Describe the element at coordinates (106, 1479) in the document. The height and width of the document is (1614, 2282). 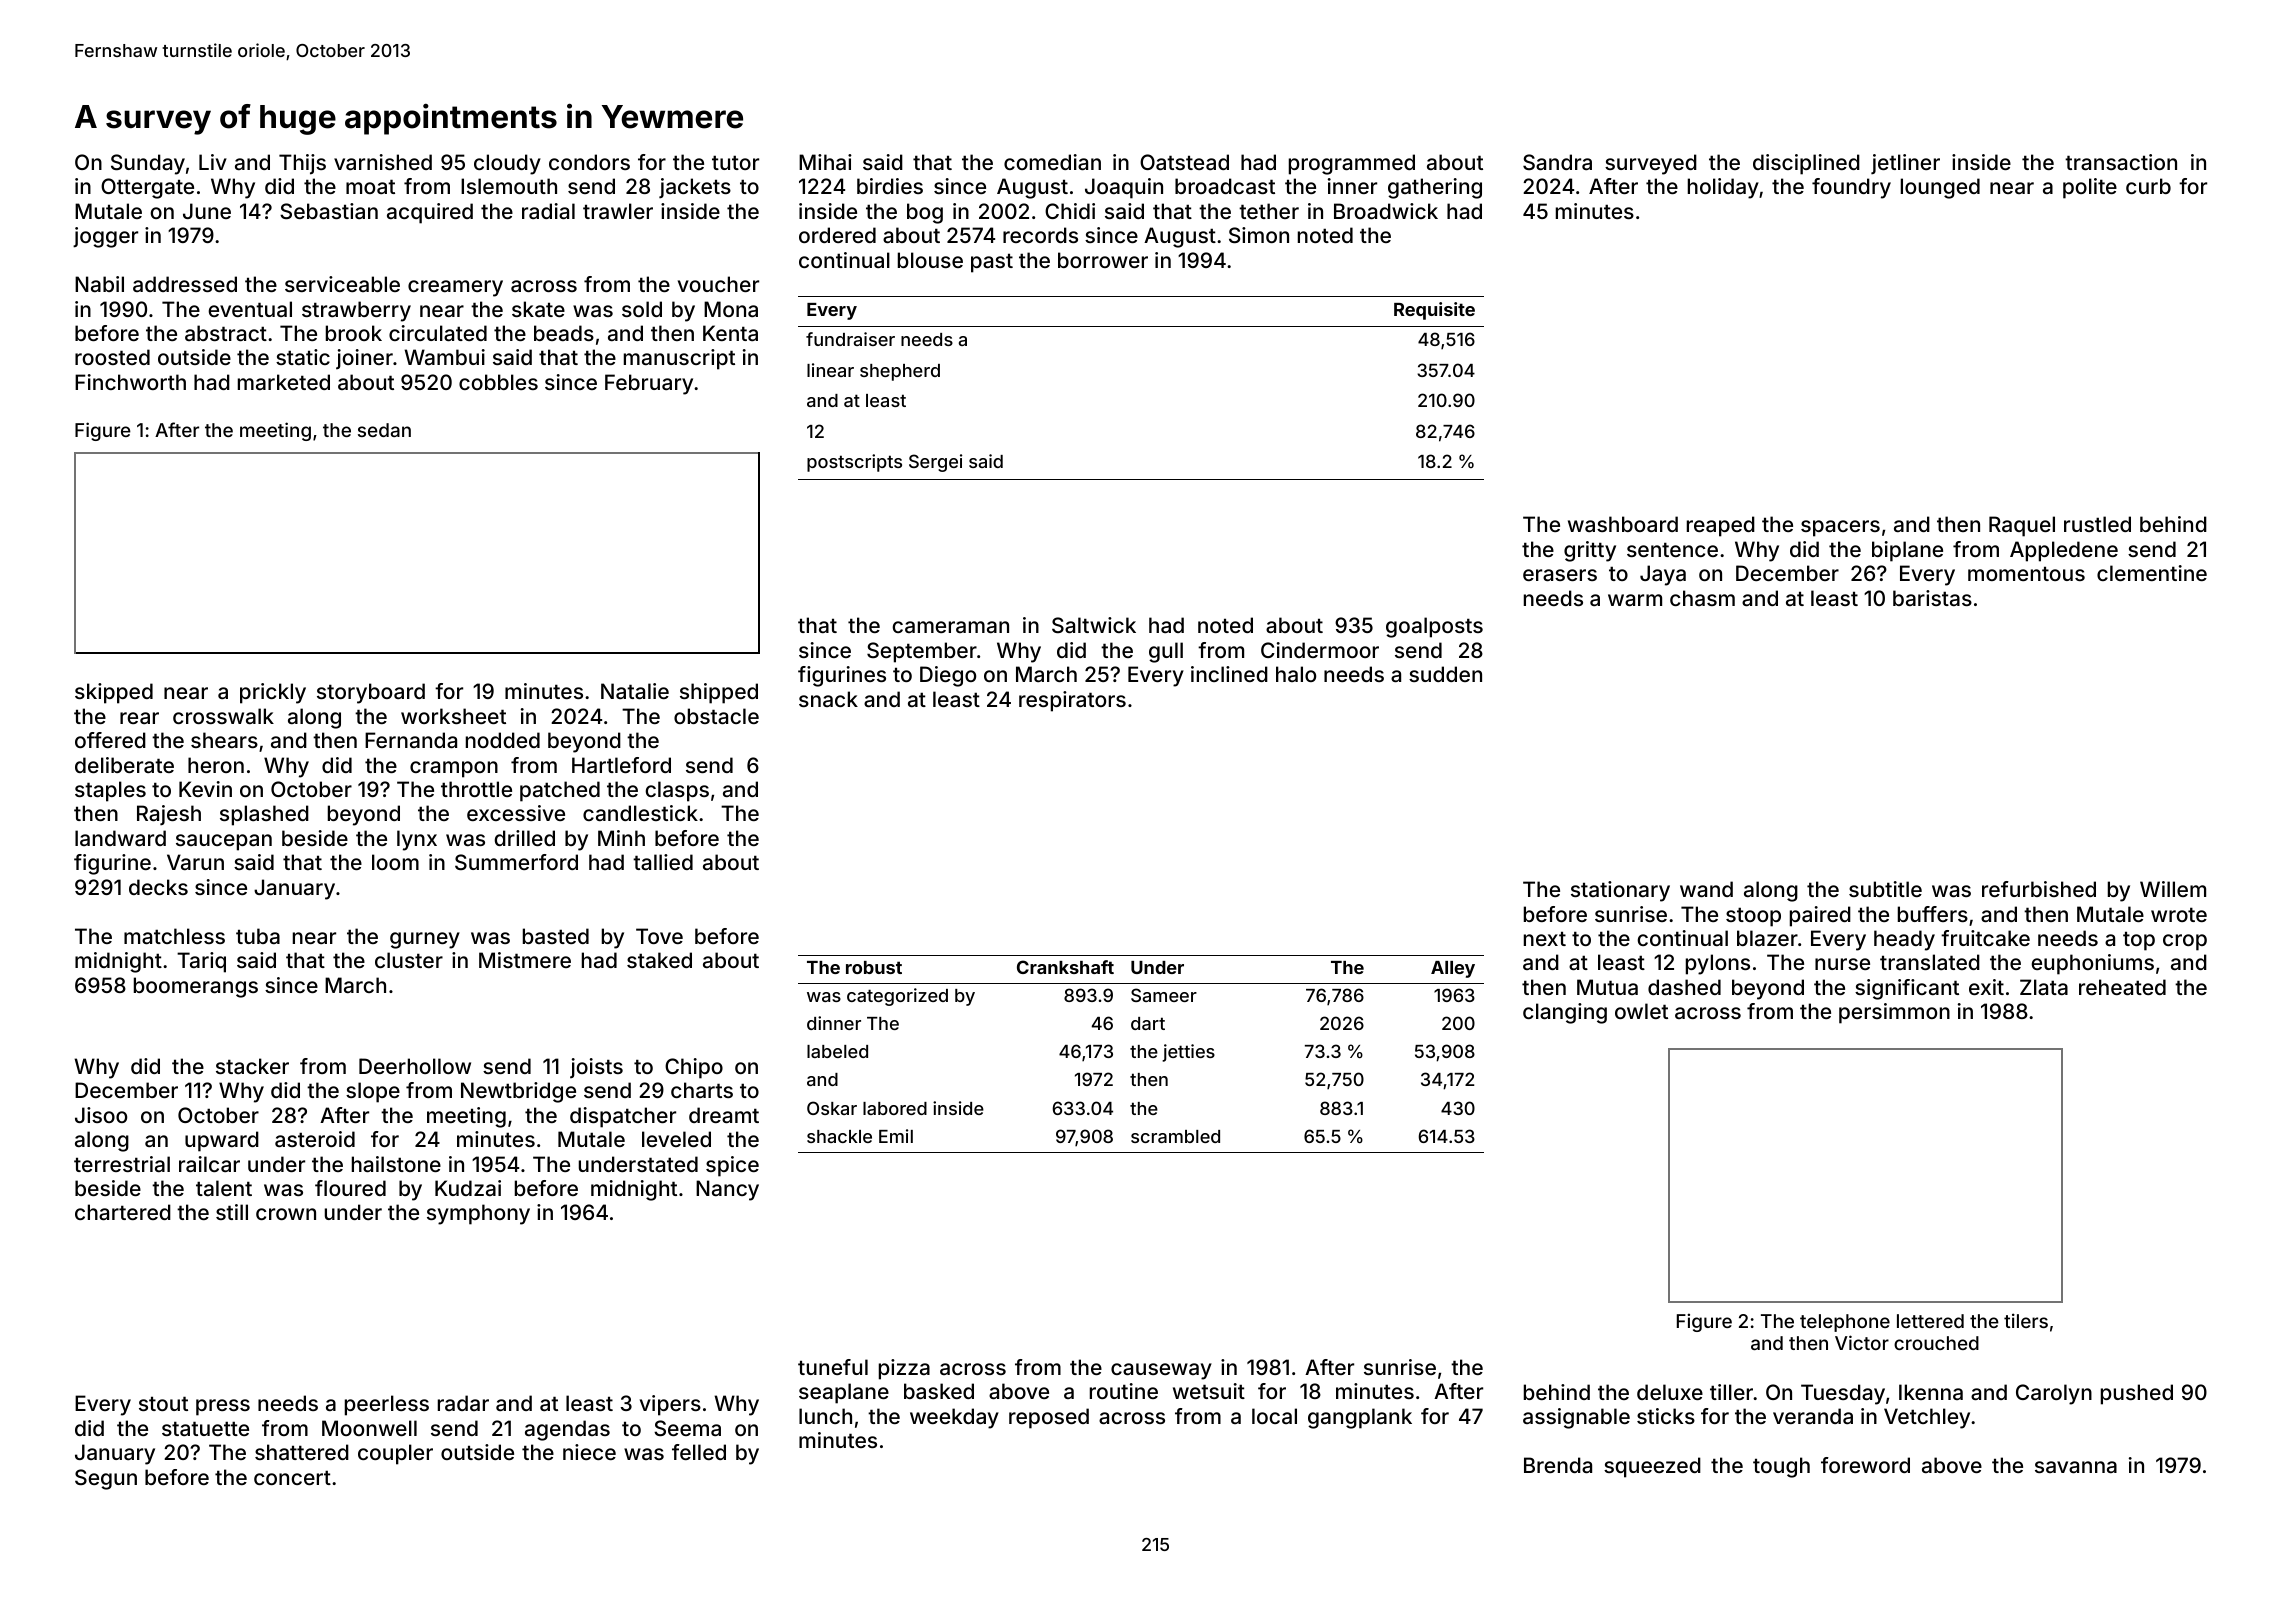
I see `Segun` at that location.
